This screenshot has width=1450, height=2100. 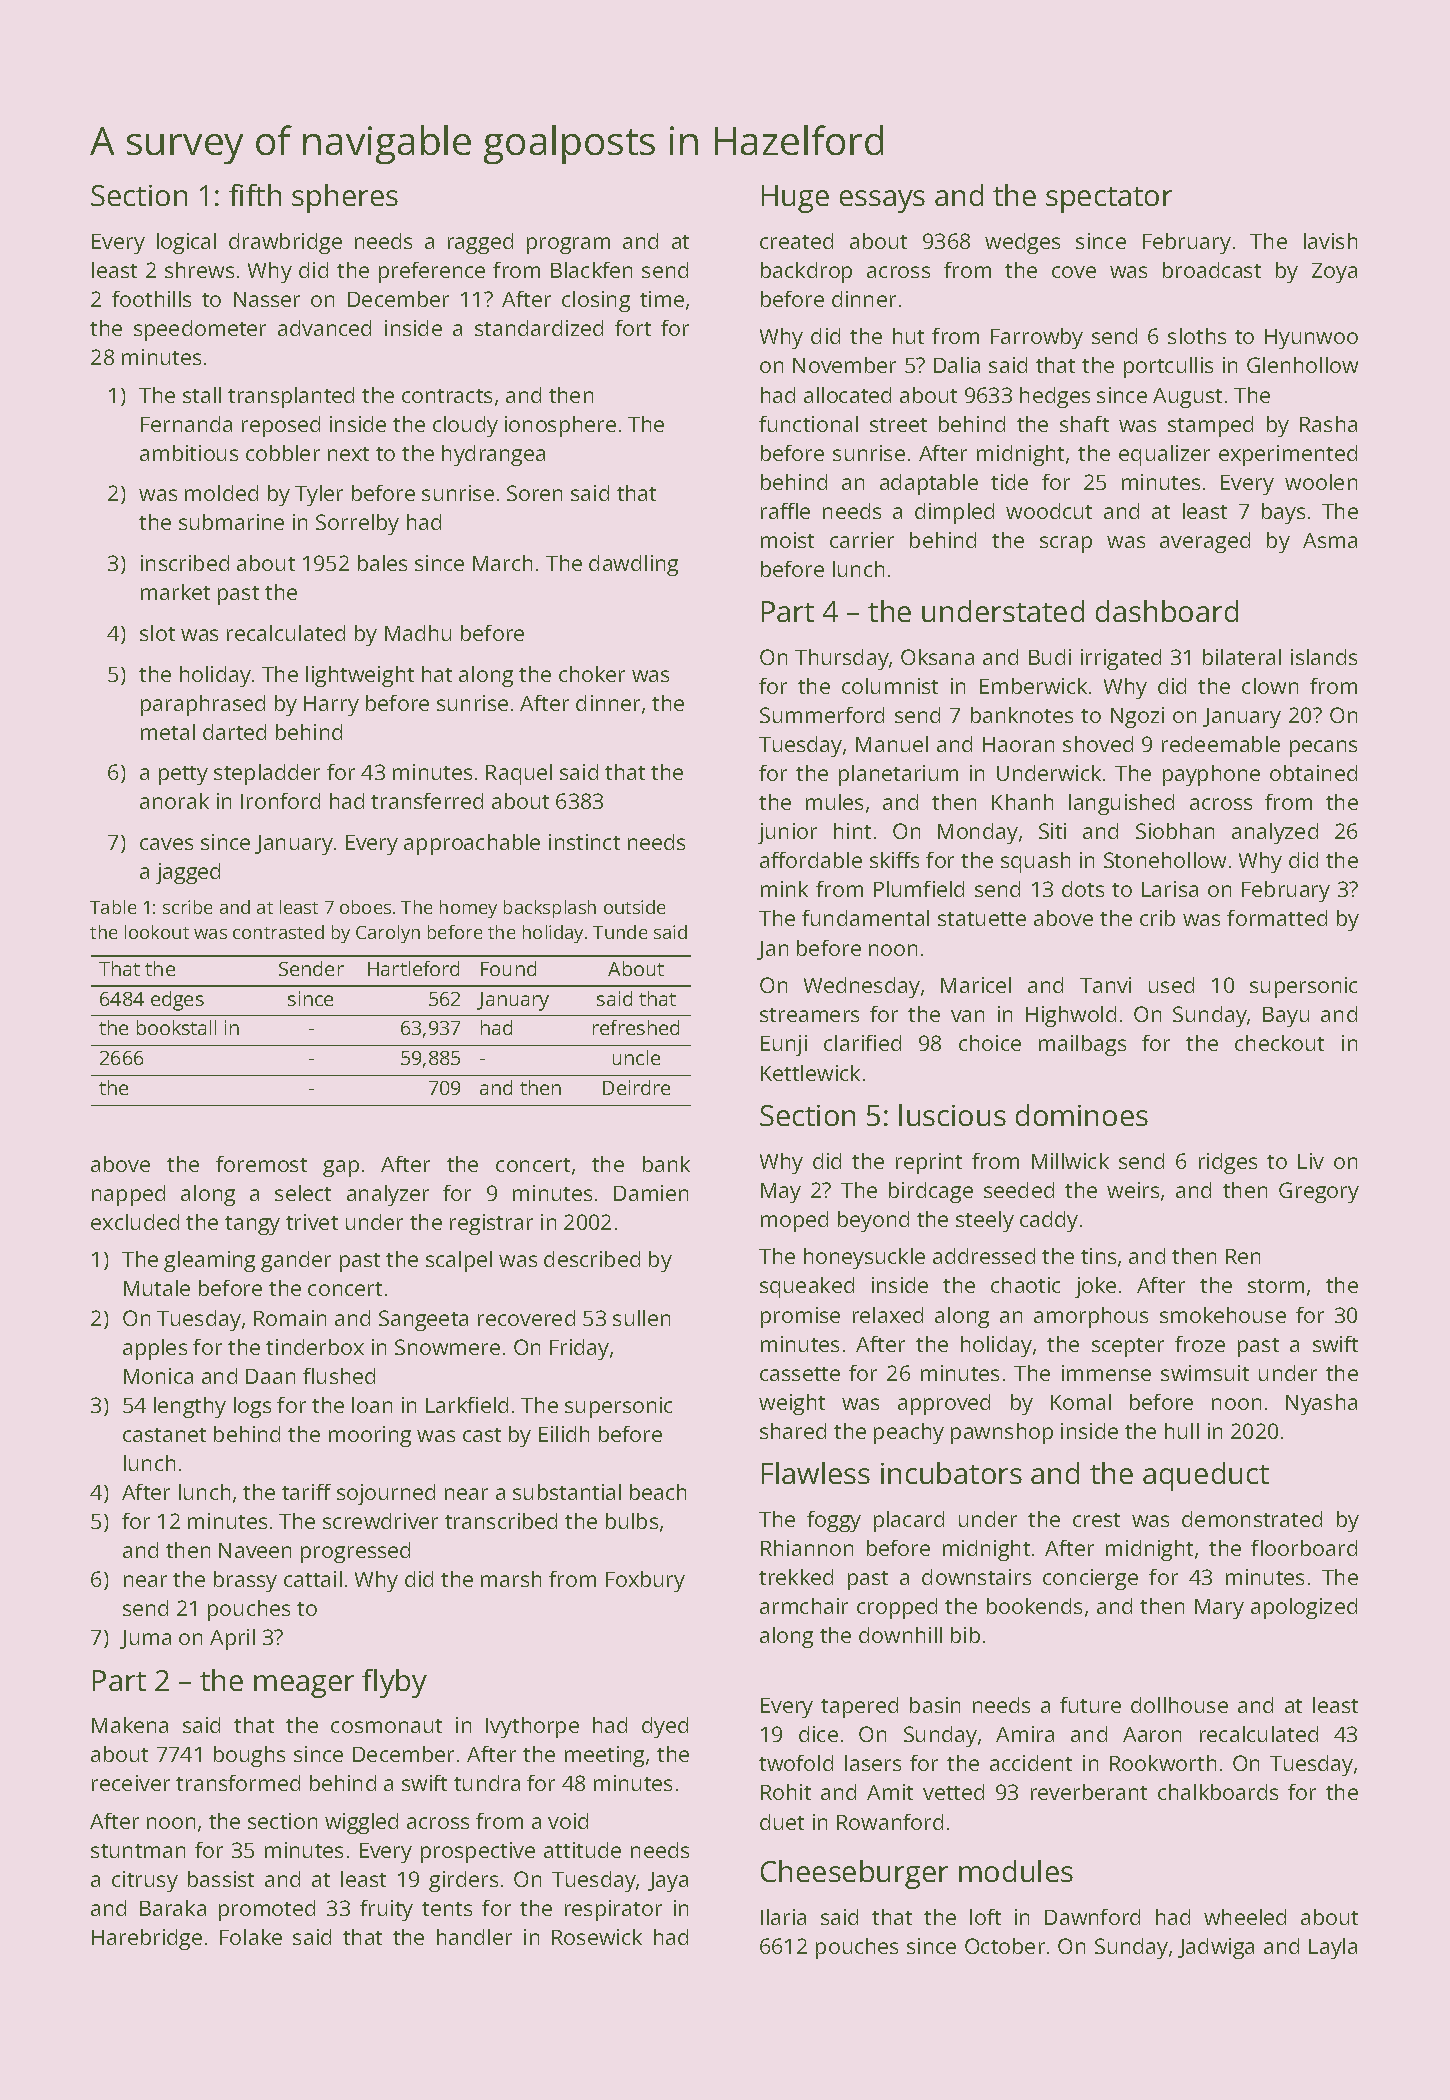 What do you see at coordinates (147, 1939) in the screenshot?
I see `Harebridge` at bounding box center [147, 1939].
